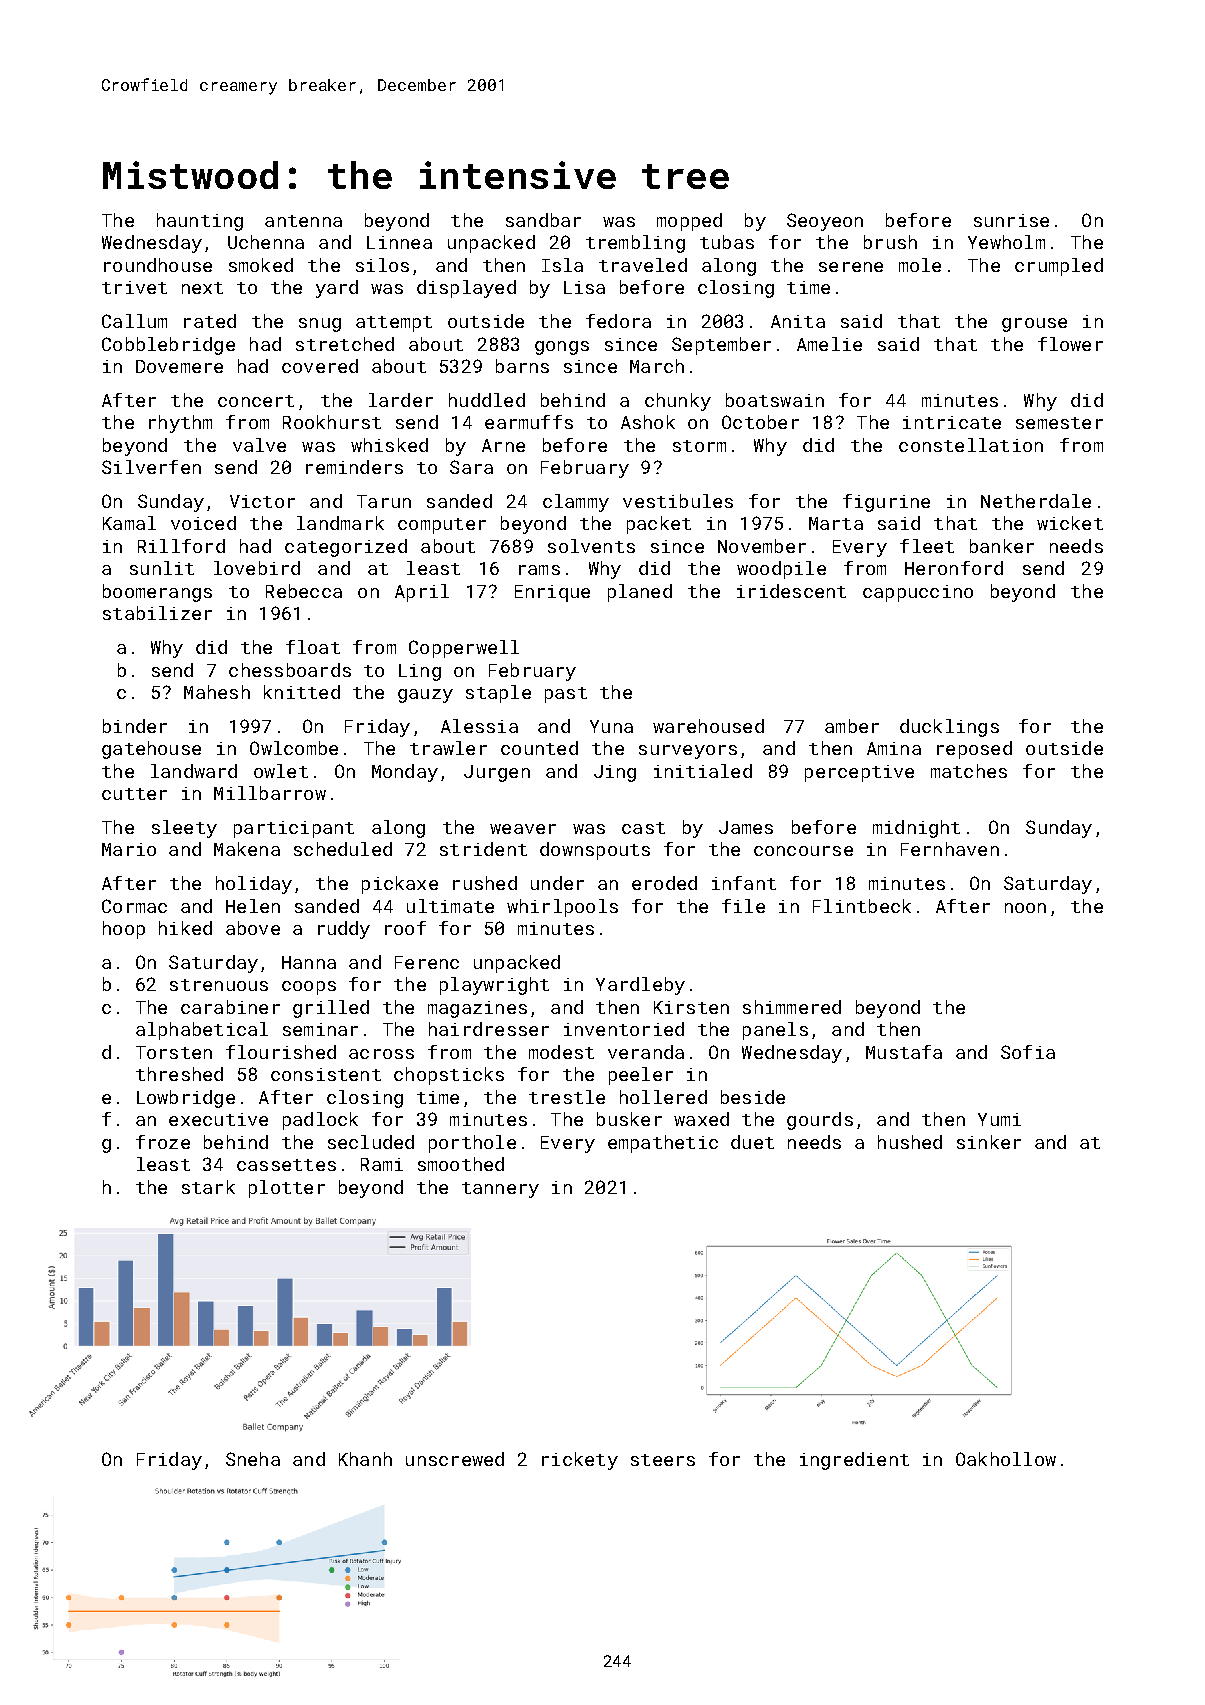 The image size is (1205, 1705). What do you see at coordinates (580, 1461) in the screenshot?
I see `rickety` at bounding box center [580, 1461].
